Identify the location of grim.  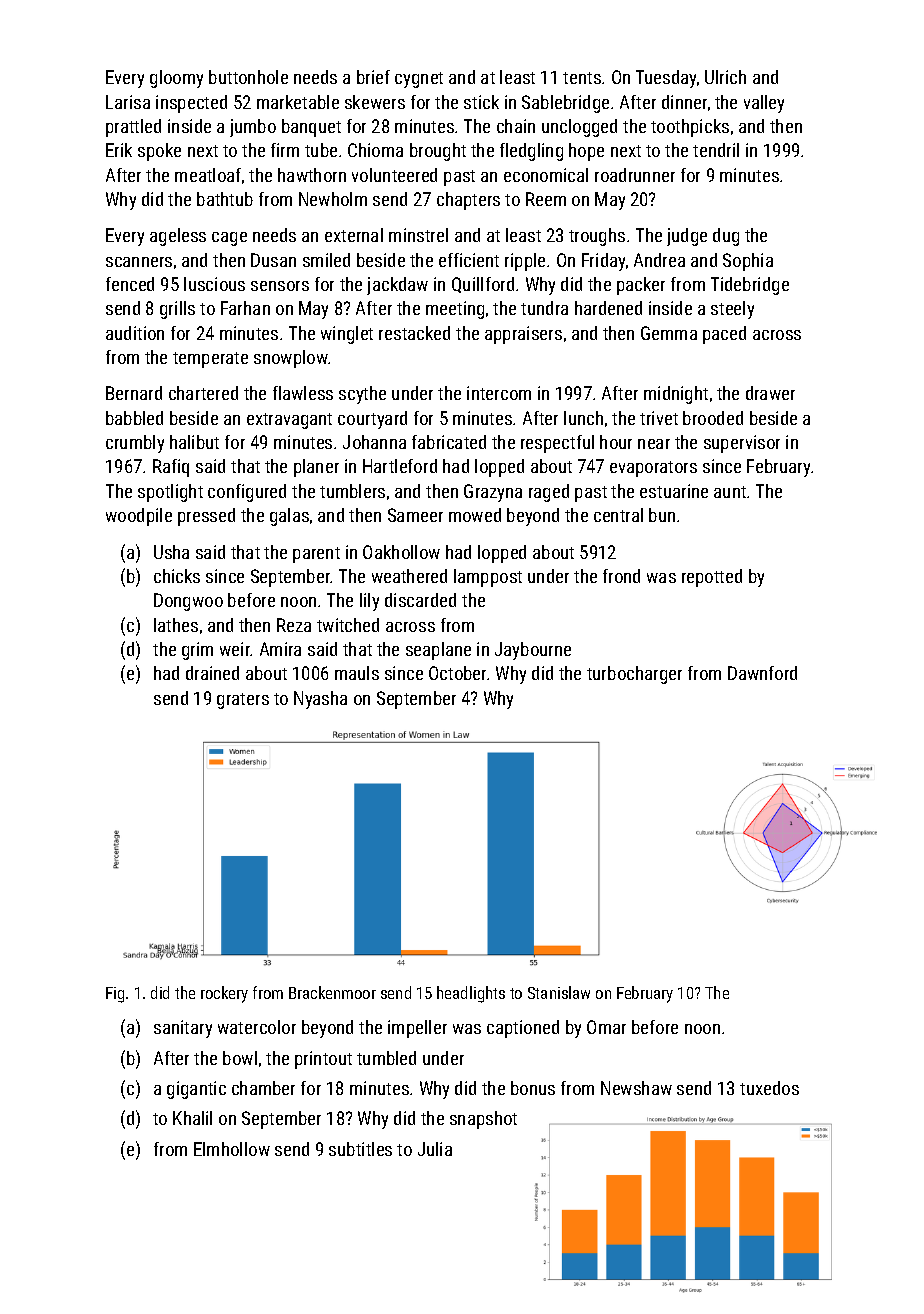
(197, 651).
